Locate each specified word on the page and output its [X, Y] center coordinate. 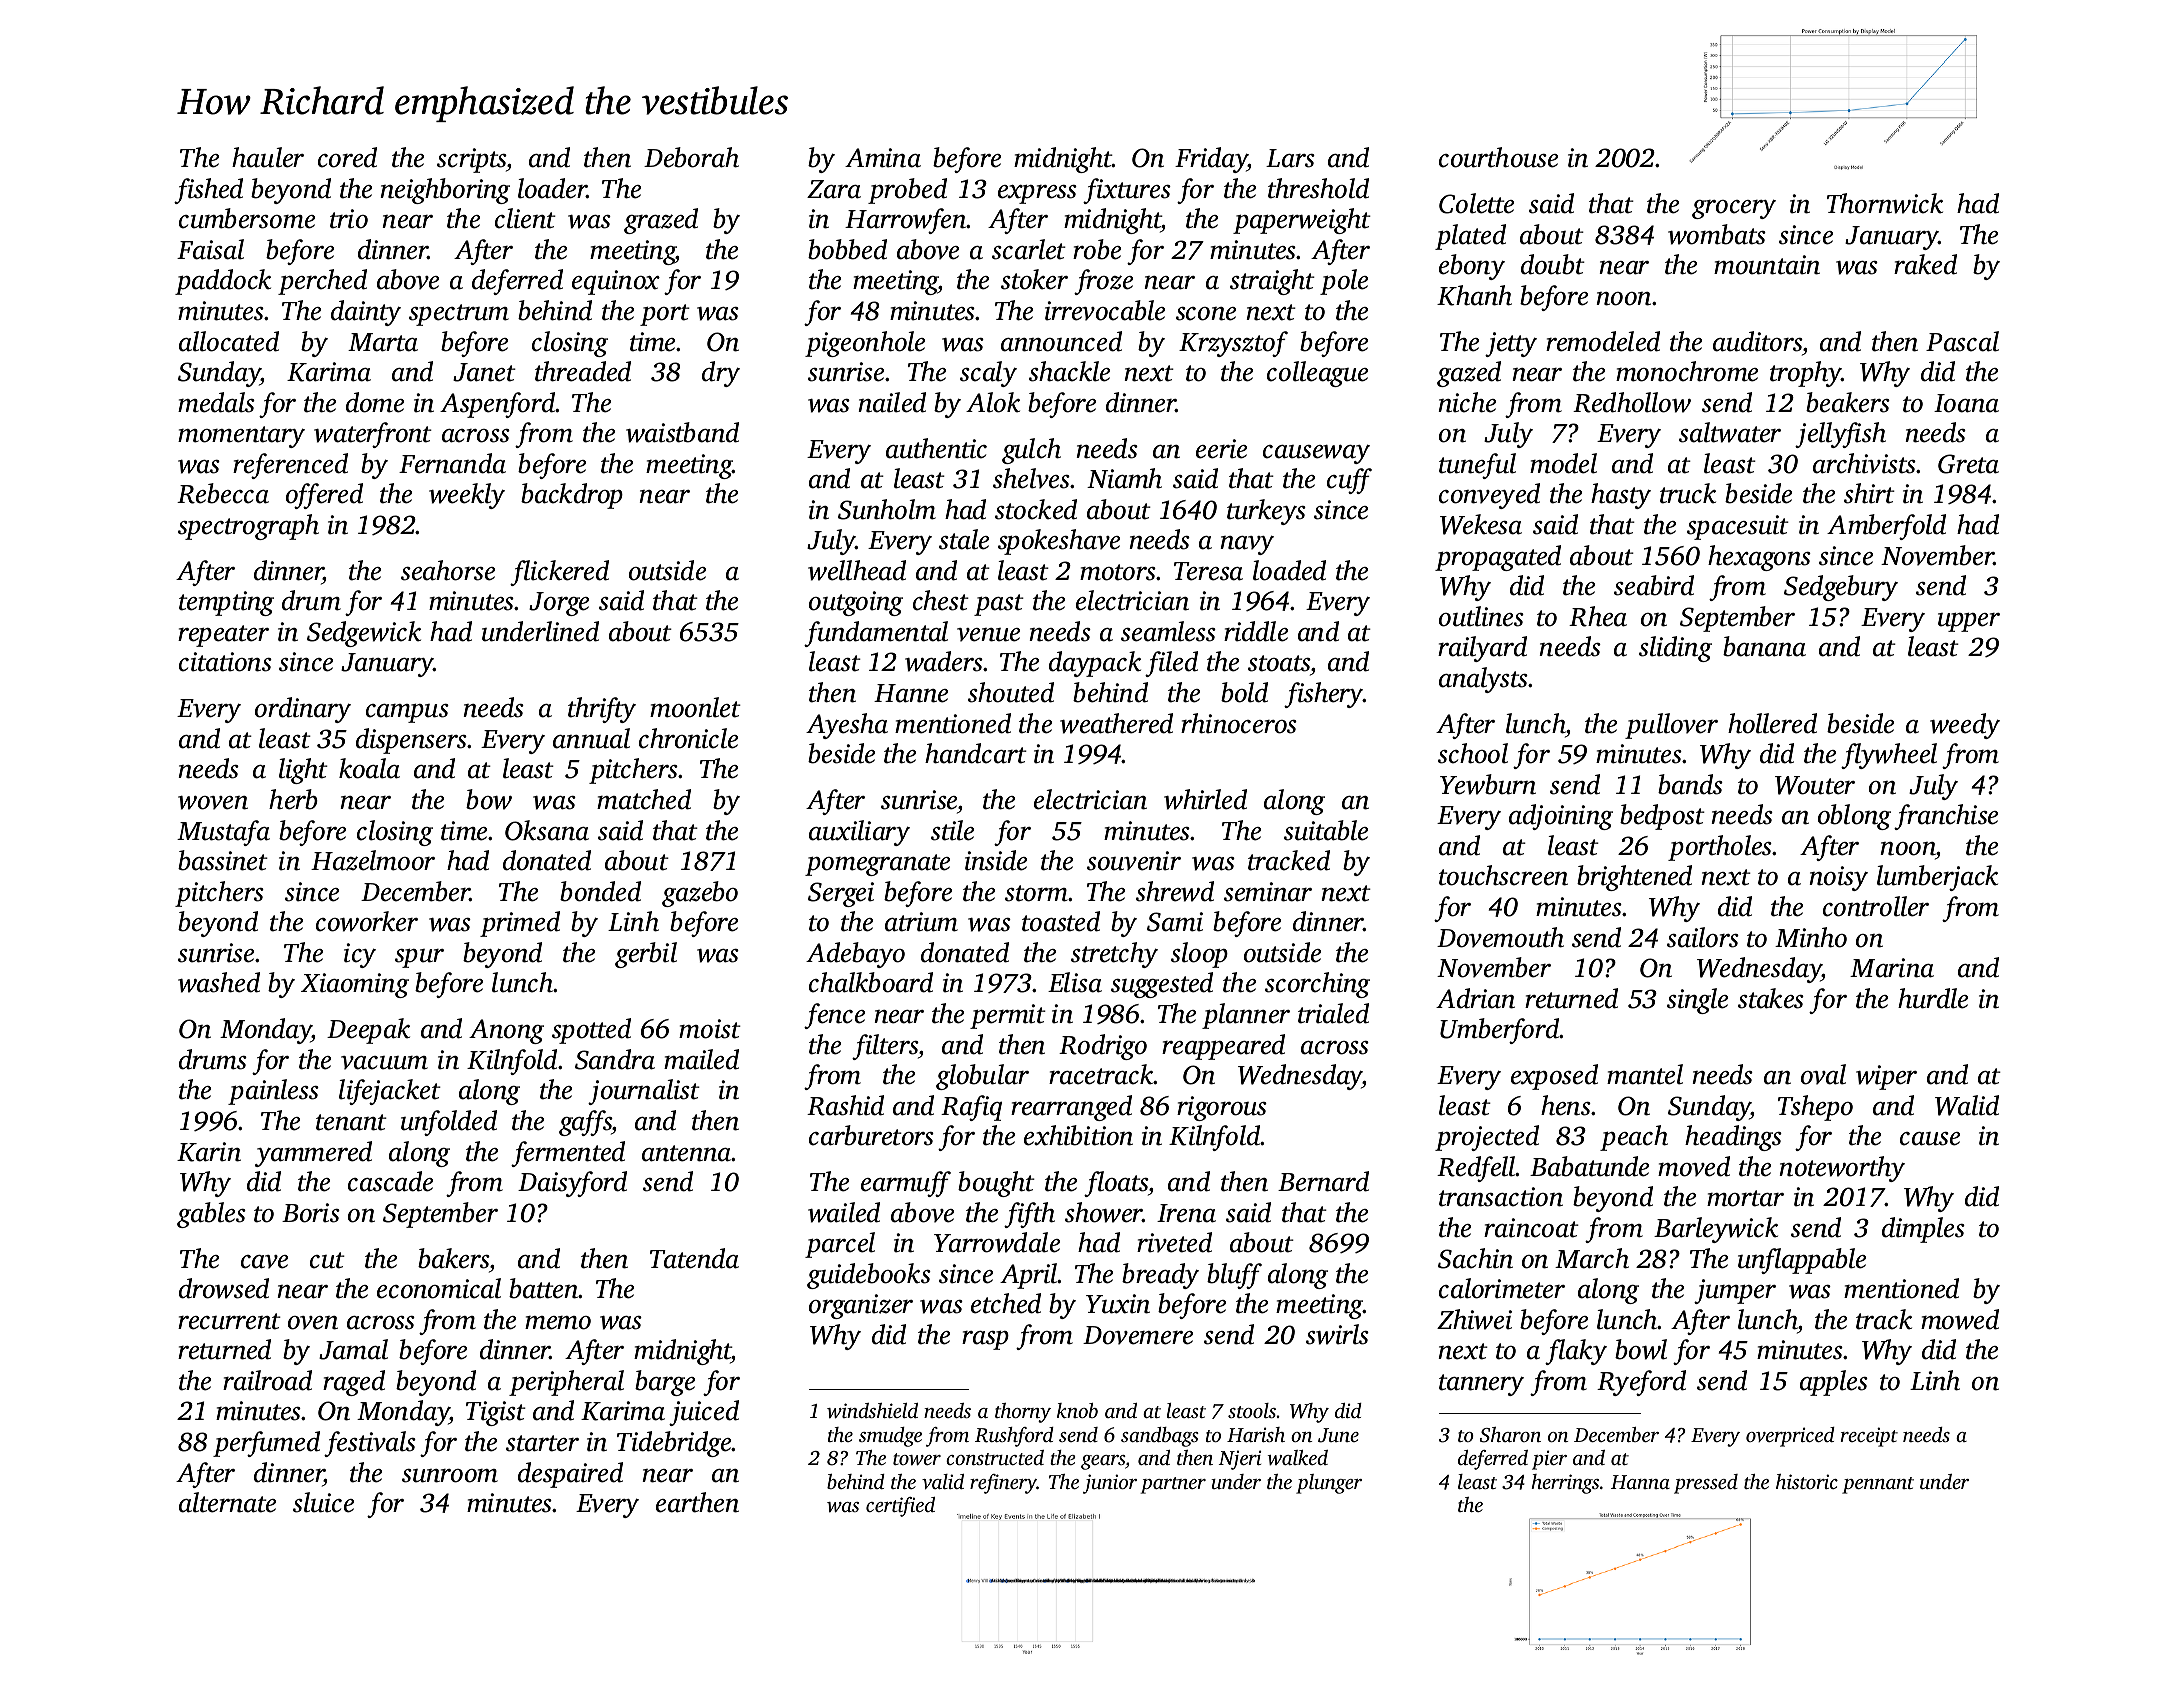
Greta [1968, 464]
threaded [583, 371]
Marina [1892, 968]
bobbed [847, 249]
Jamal [353, 1349]
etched [1006, 1303]
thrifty [602, 710]
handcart [976, 753]
